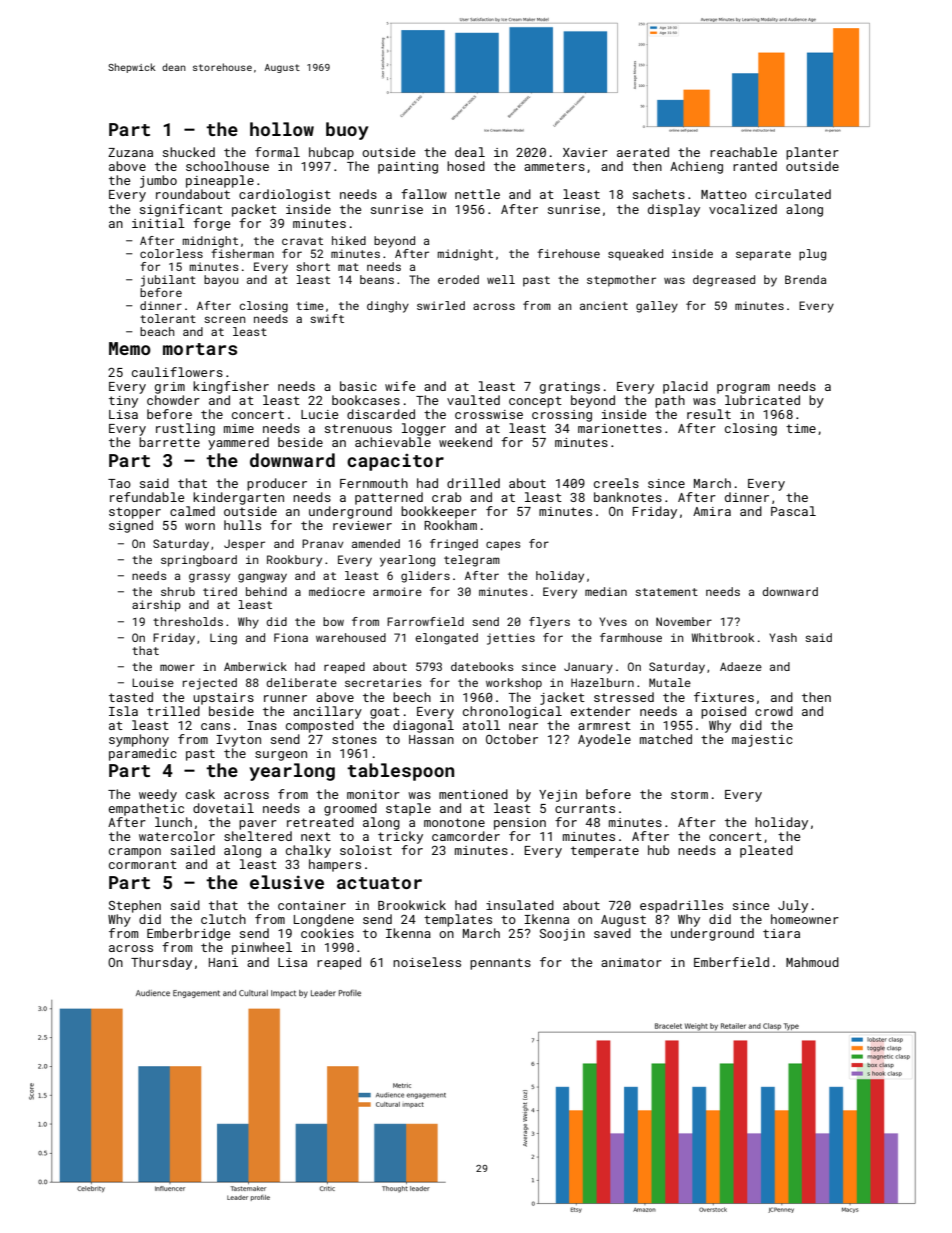  What do you see at coordinates (793, 511) in the screenshot?
I see `Pascal` at bounding box center [793, 511].
